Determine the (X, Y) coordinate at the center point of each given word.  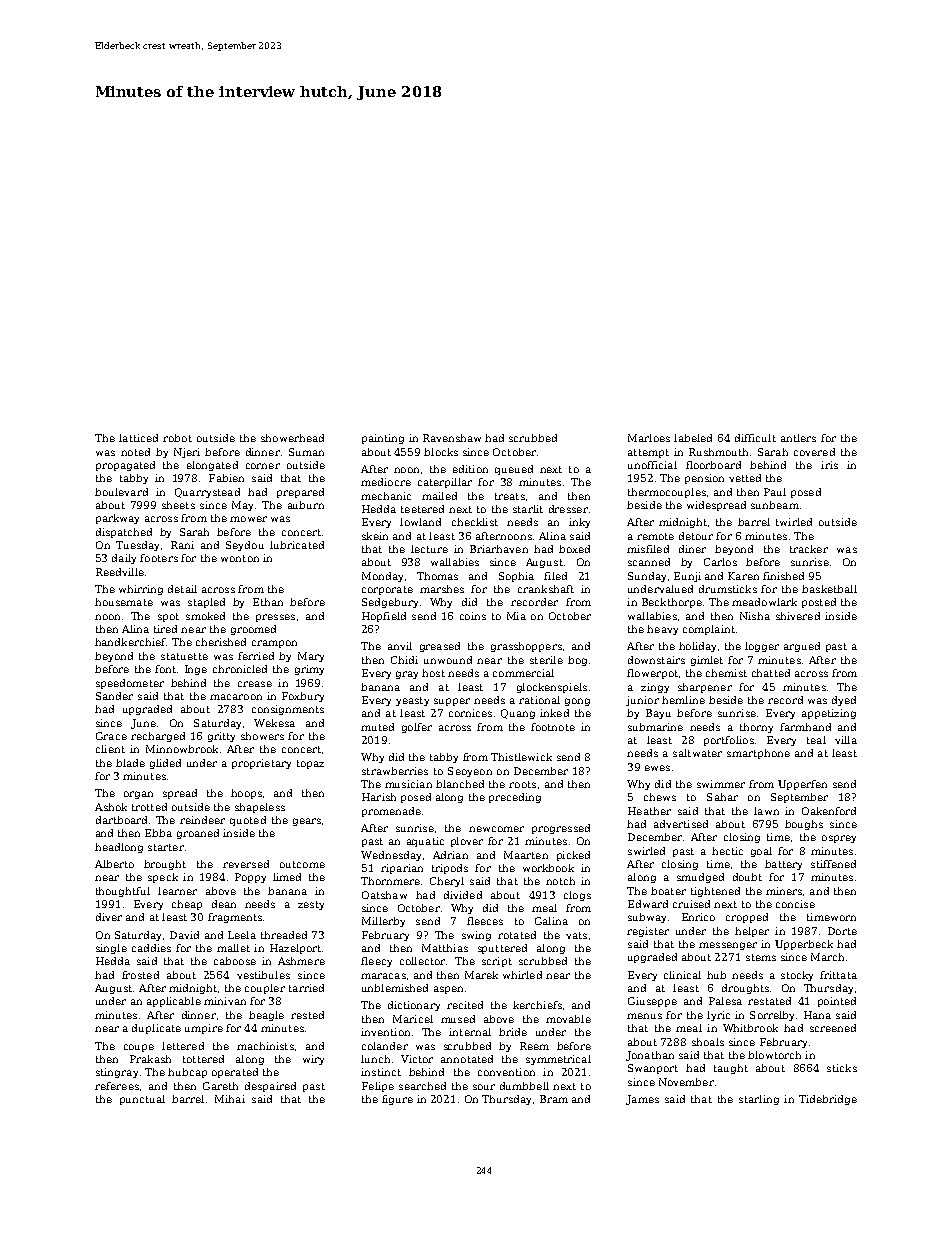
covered (814, 452)
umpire (204, 1029)
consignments (288, 710)
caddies (151, 948)
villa (846, 740)
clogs (577, 896)
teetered (422, 509)
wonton (240, 558)
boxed (574, 549)
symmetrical (558, 1060)
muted (377, 727)
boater (668, 891)
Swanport (653, 1069)
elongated (212, 466)
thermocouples (667, 493)
